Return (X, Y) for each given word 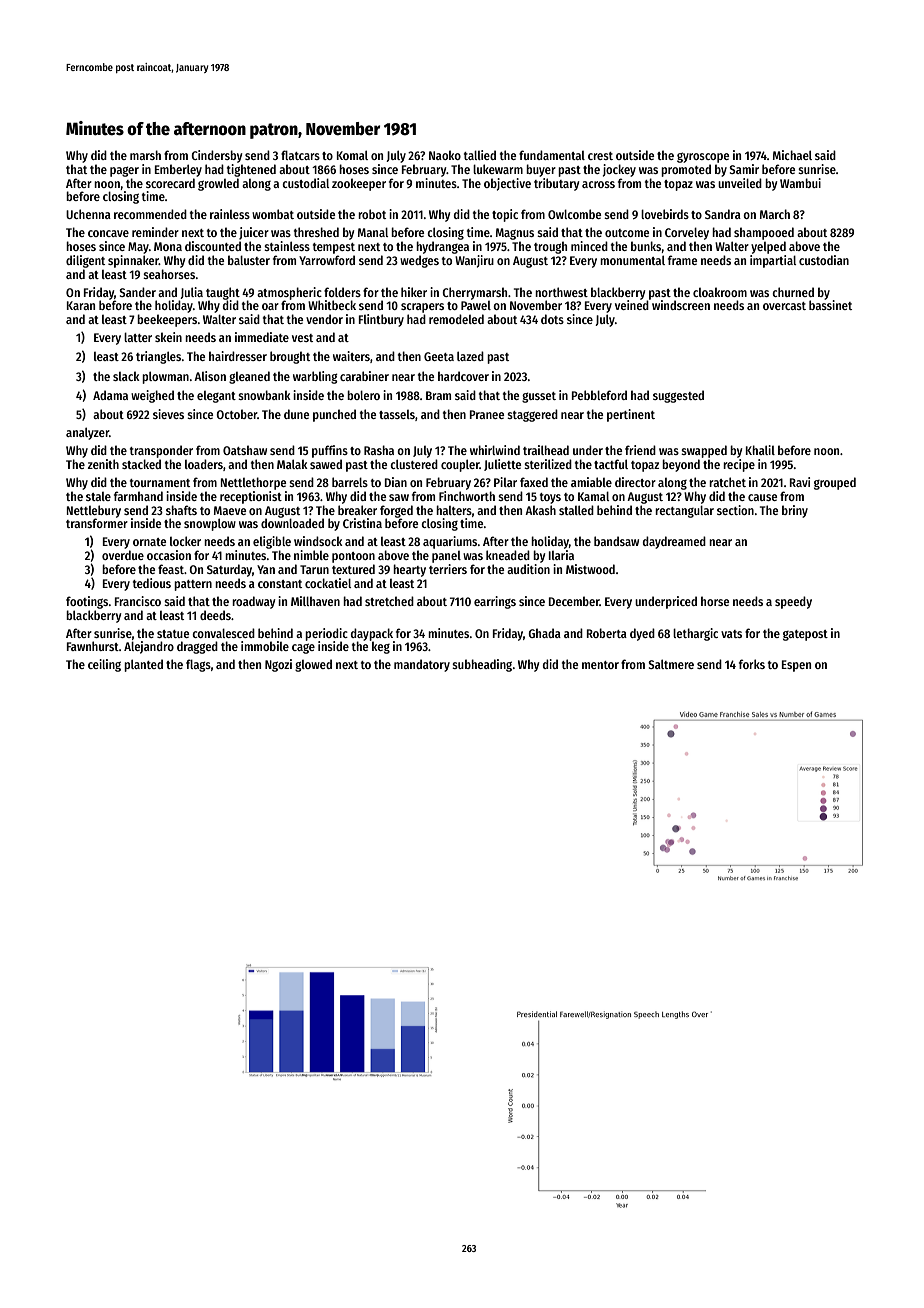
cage (303, 648)
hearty (409, 570)
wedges (419, 261)
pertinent (631, 415)
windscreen (681, 305)
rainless (230, 214)
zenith (103, 464)
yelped (768, 247)
